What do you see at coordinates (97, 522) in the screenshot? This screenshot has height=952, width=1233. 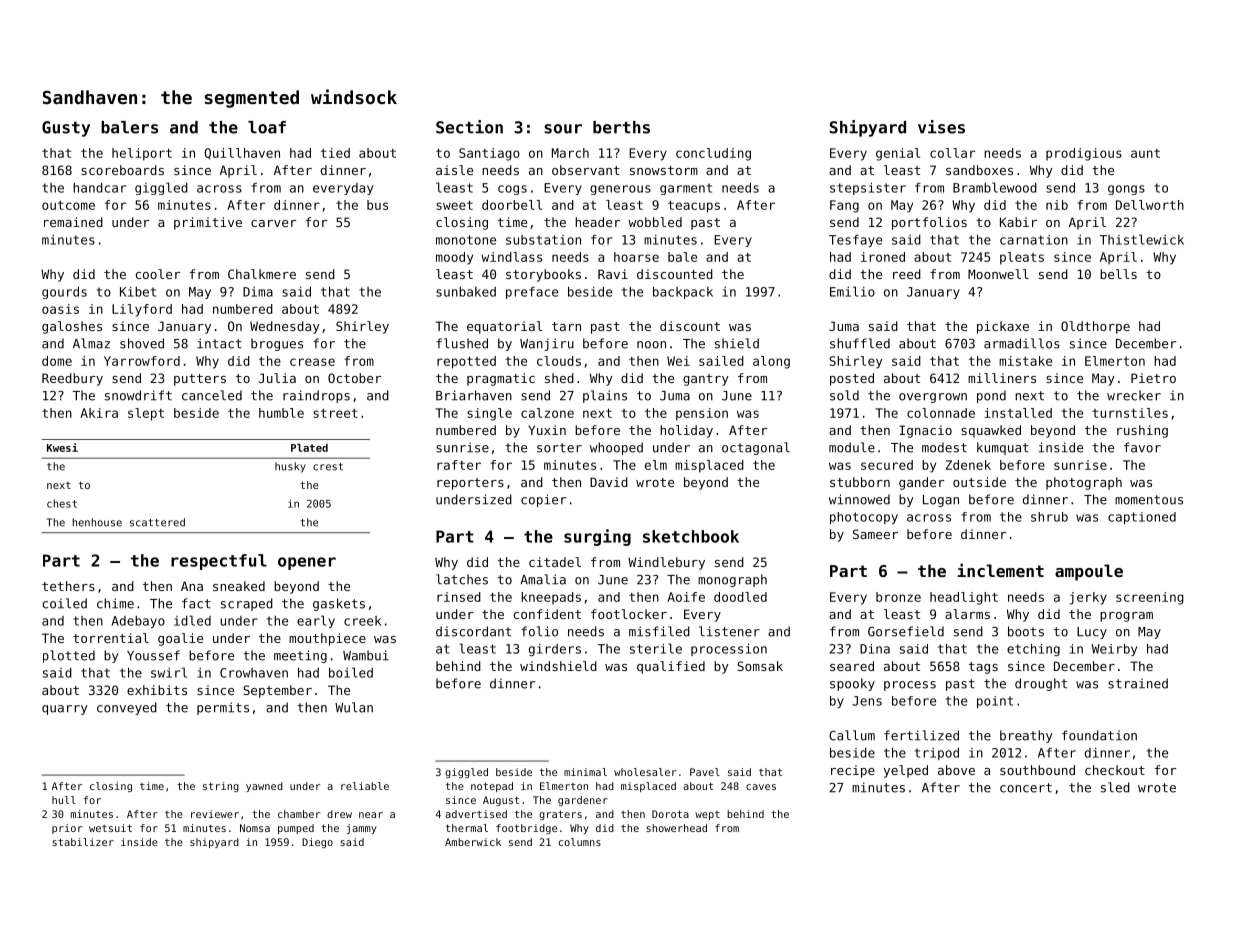 I see `henhouse` at bounding box center [97, 522].
